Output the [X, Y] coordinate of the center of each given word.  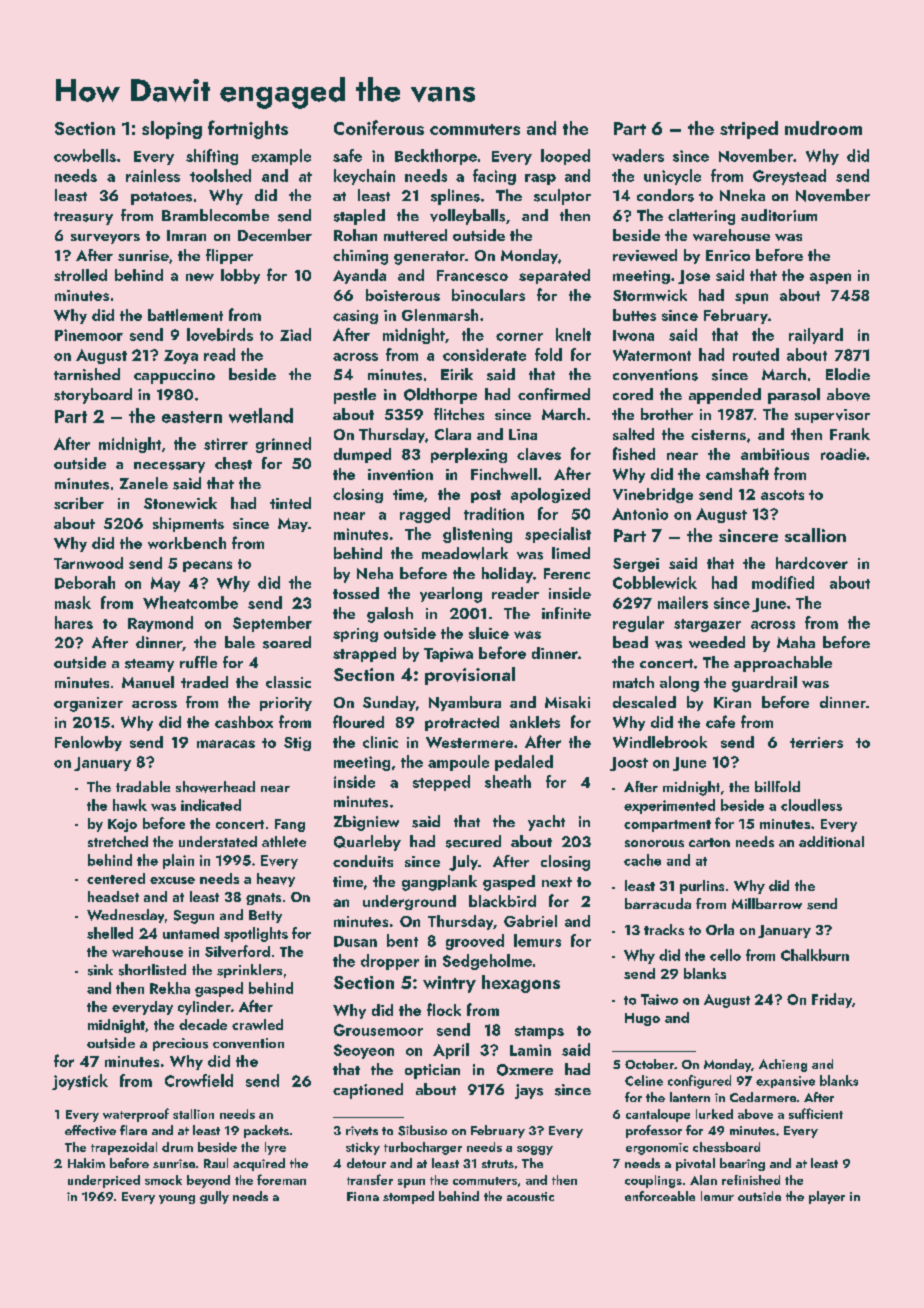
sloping [172, 130]
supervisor [832, 416]
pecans [207, 566]
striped [749, 130]
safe [347, 155]
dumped [362, 455]
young [177, 1199]
